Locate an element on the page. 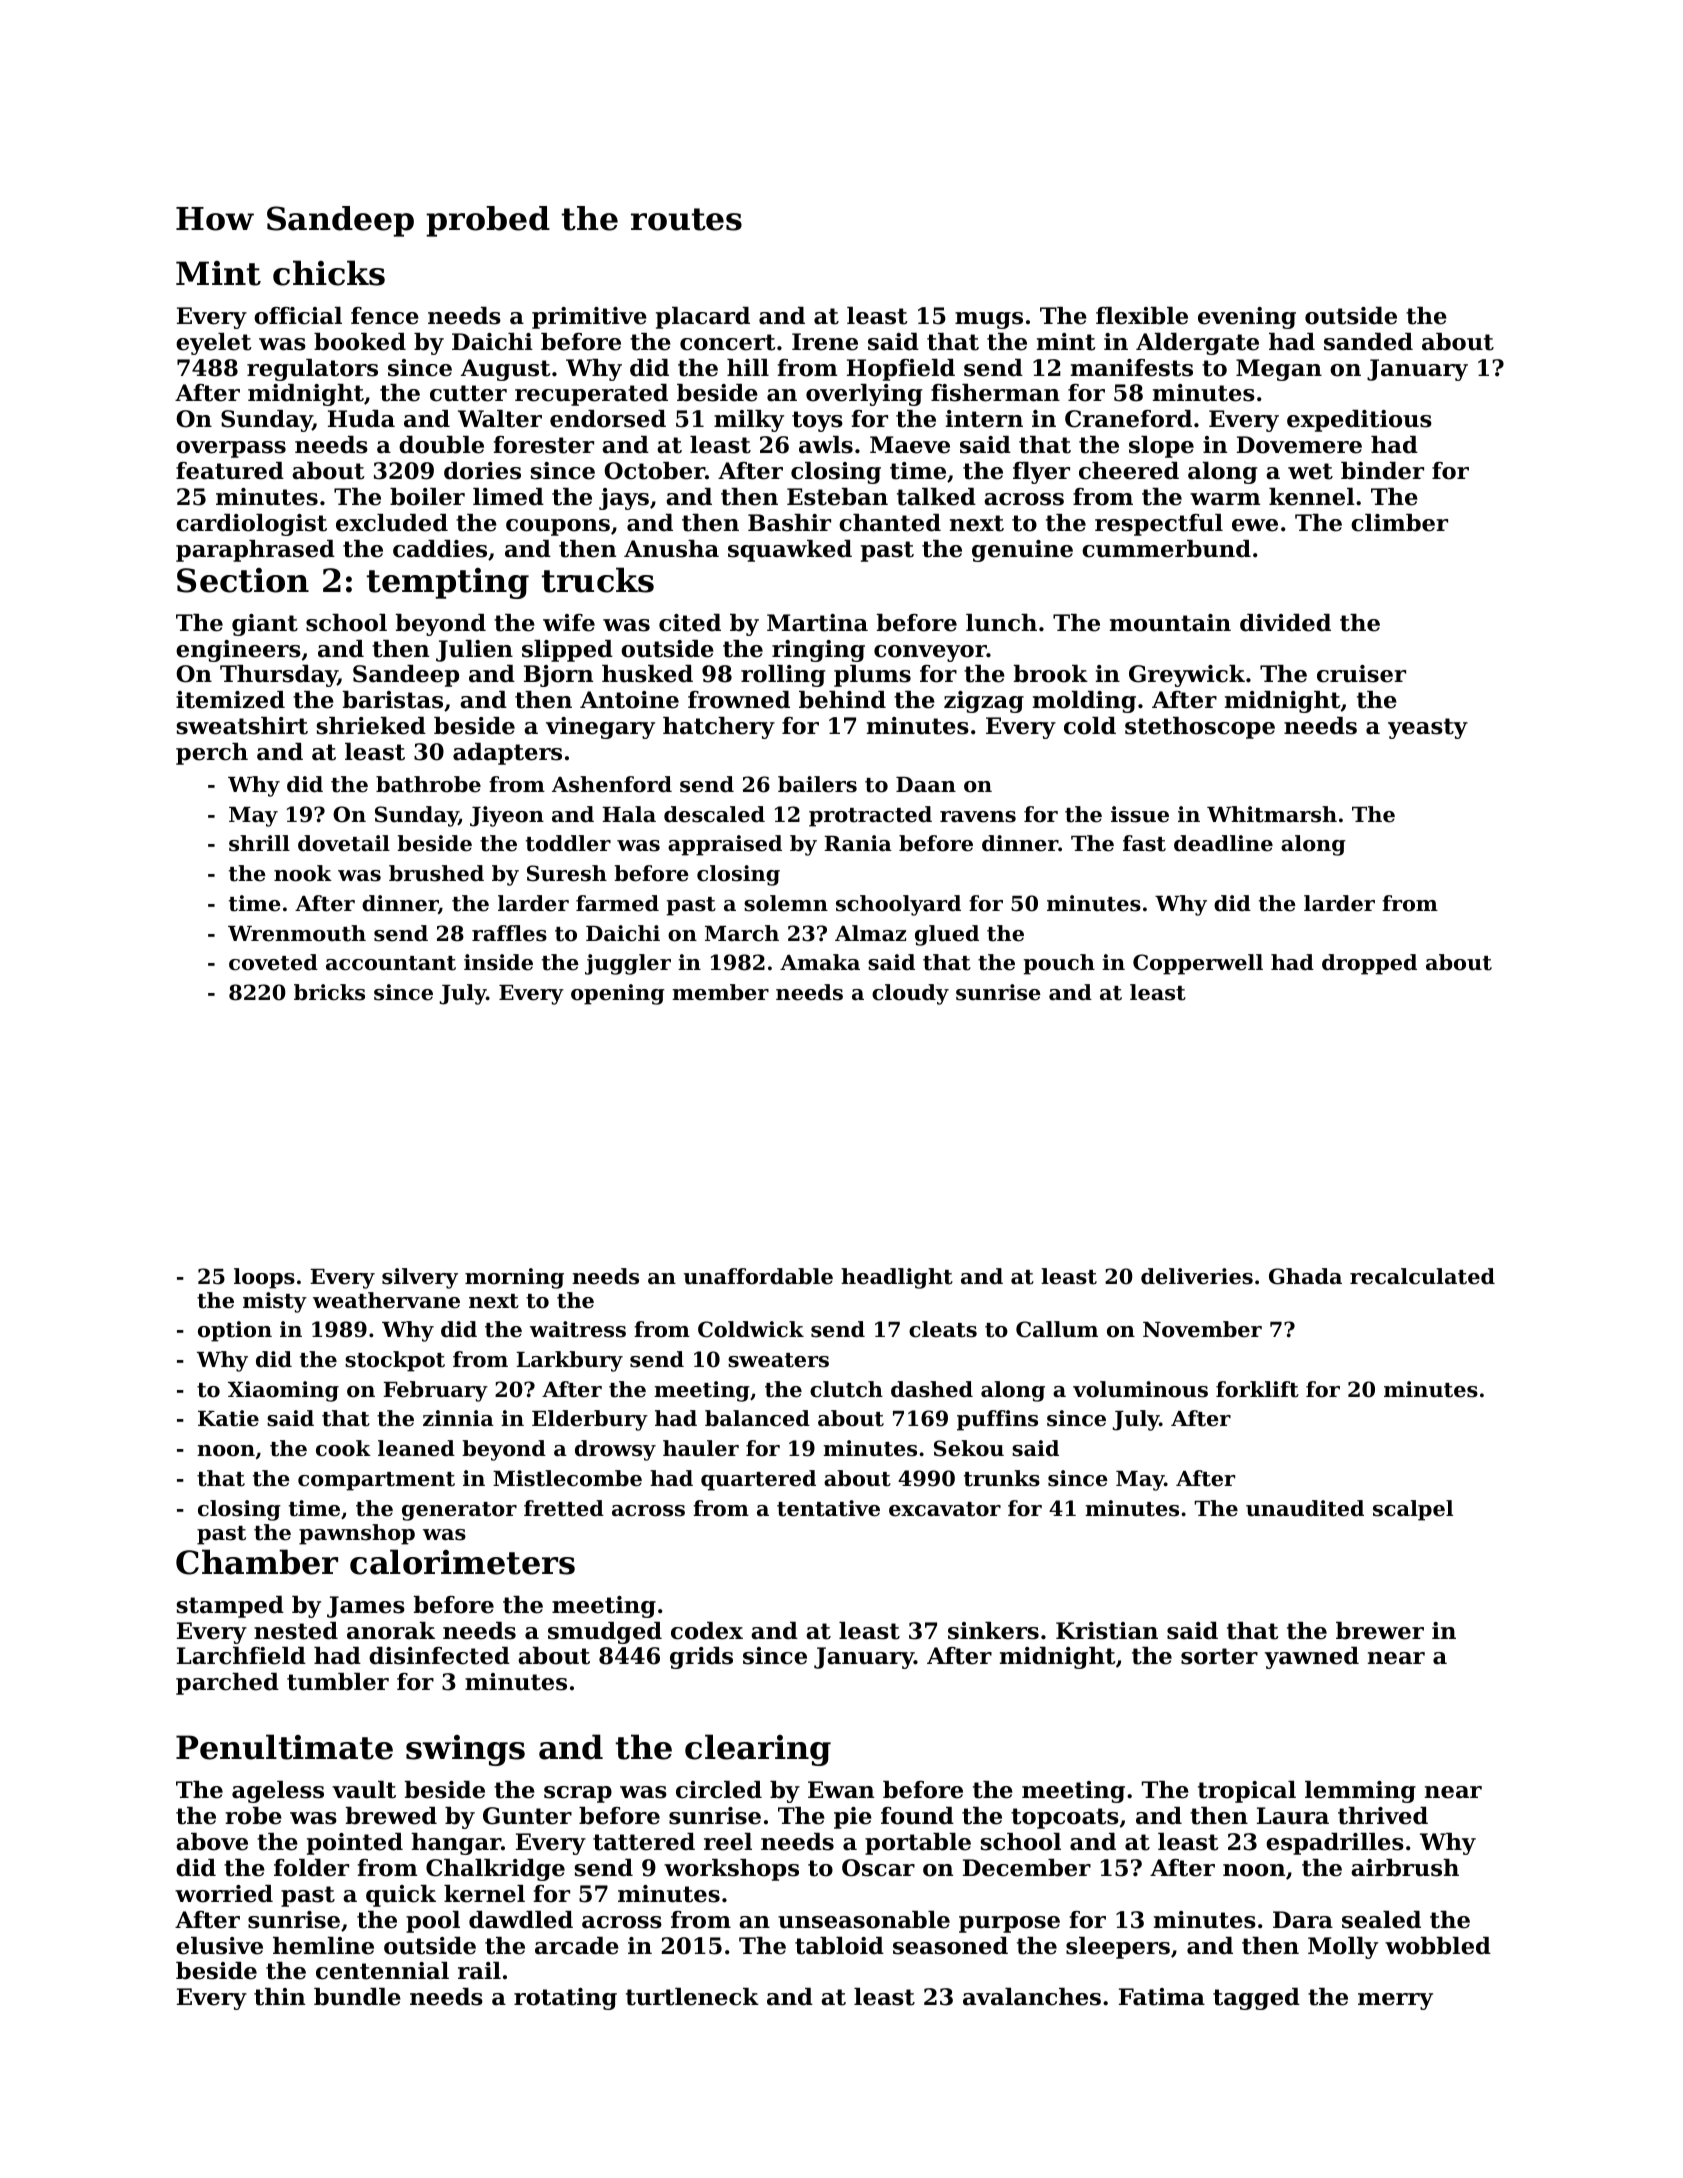 The width and height of the page is (1683, 2178). hauler is located at coordinates (701, 1448).
